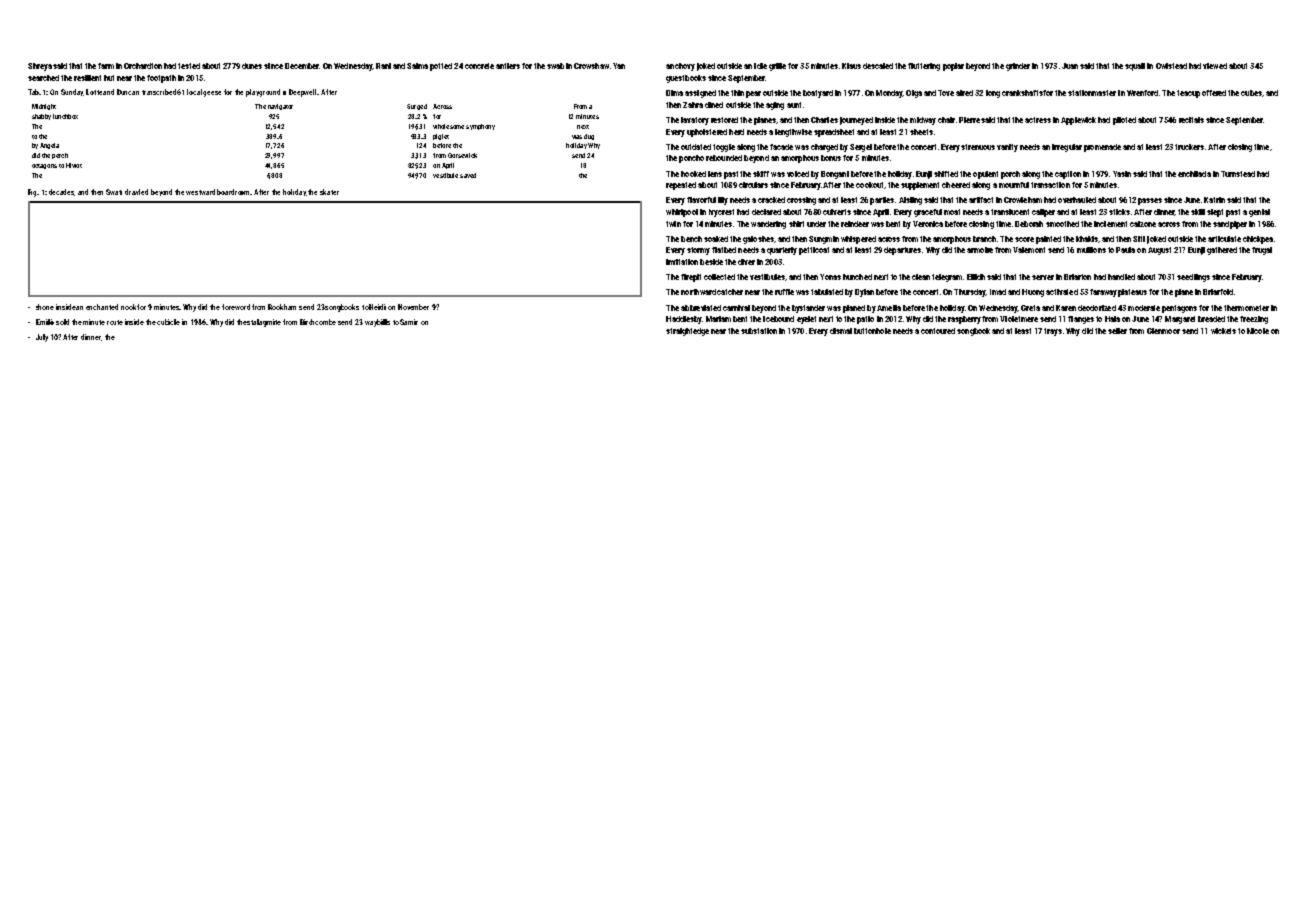 Image resolution: width=1308 pixels, height=924 pixels. Describe the element at coordinates (1214, 93) in the screenshot. I see `offered` at that location.
